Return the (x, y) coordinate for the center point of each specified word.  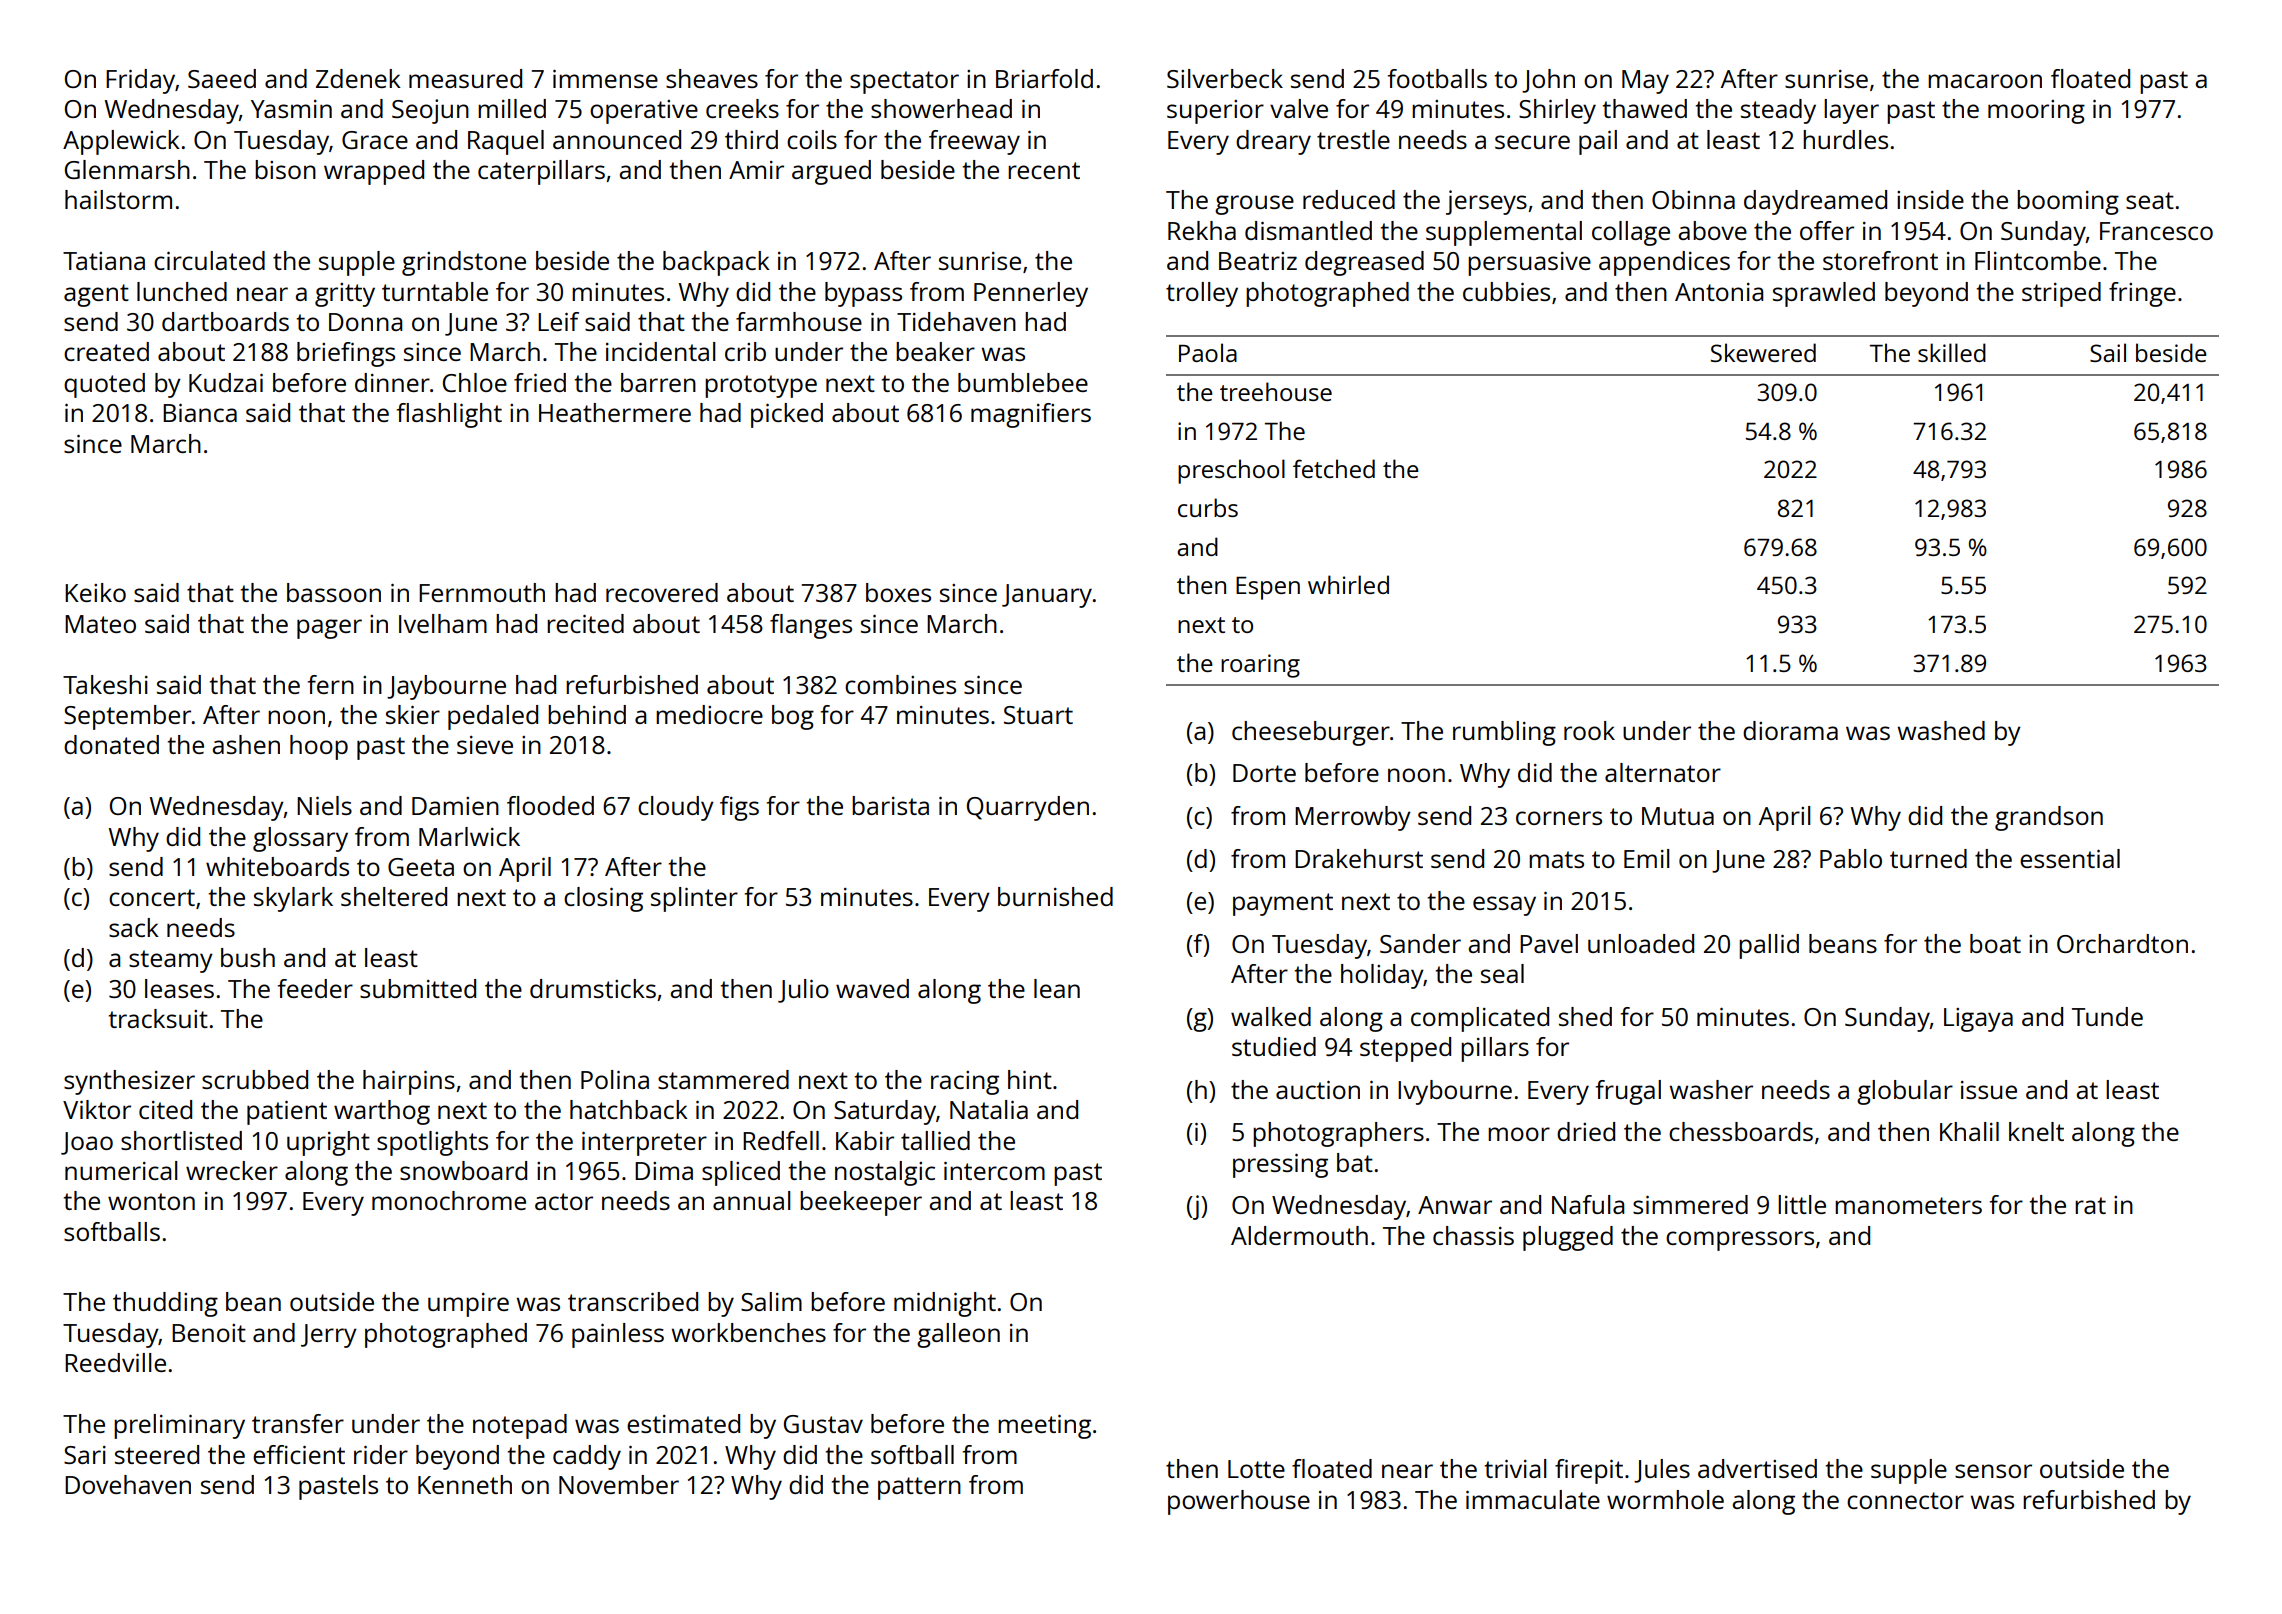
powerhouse (1239, 1502)
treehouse (1276, 391)
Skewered (1763, 352)
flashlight (449, 415)
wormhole (1665, 1499)
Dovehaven (128, 1484)
